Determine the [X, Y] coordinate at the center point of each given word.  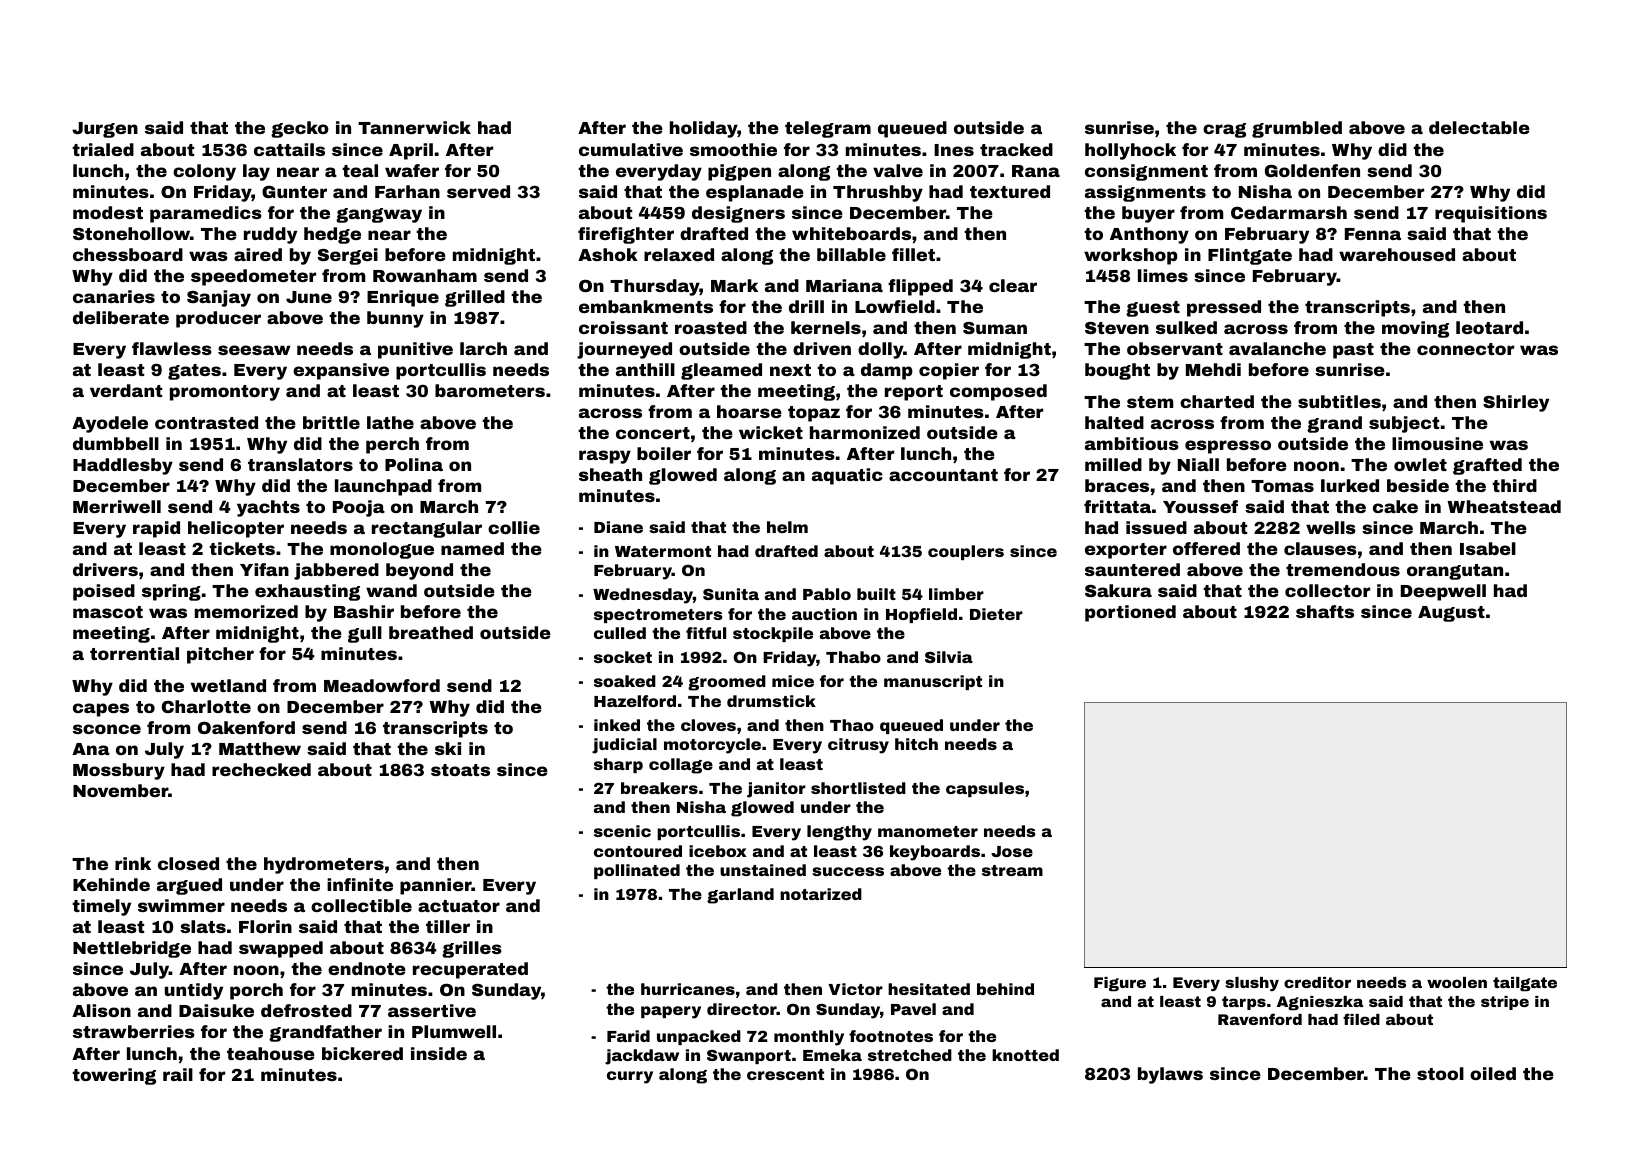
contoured [638, 851]
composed [998, 392]
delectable [1479, 127]
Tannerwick [414, 127]
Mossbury [119, 771]
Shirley [1516, 403]
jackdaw [642, 1057]
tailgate [1525, 984]
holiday [704, 129]
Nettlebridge [132, 949]
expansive [341, 371]
